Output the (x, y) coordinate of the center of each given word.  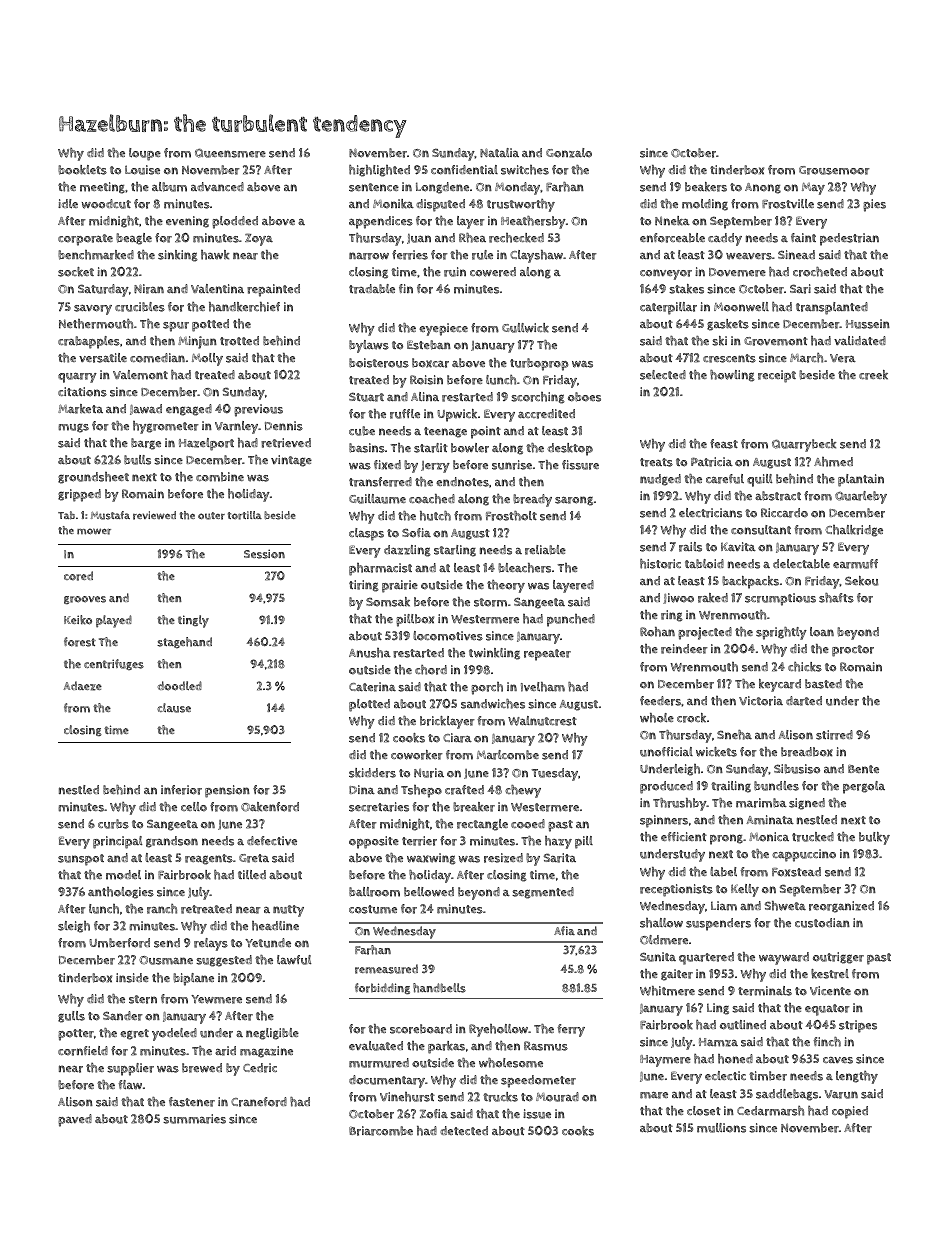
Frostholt (511, 516)
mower (94, 531)
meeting (102, 188)
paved (75, 1120)
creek (873, 375)
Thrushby (680, 804)
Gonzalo (569, 153)
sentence (374, 187)
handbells (439, 988)
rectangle (482, 825)
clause (174, 708)
